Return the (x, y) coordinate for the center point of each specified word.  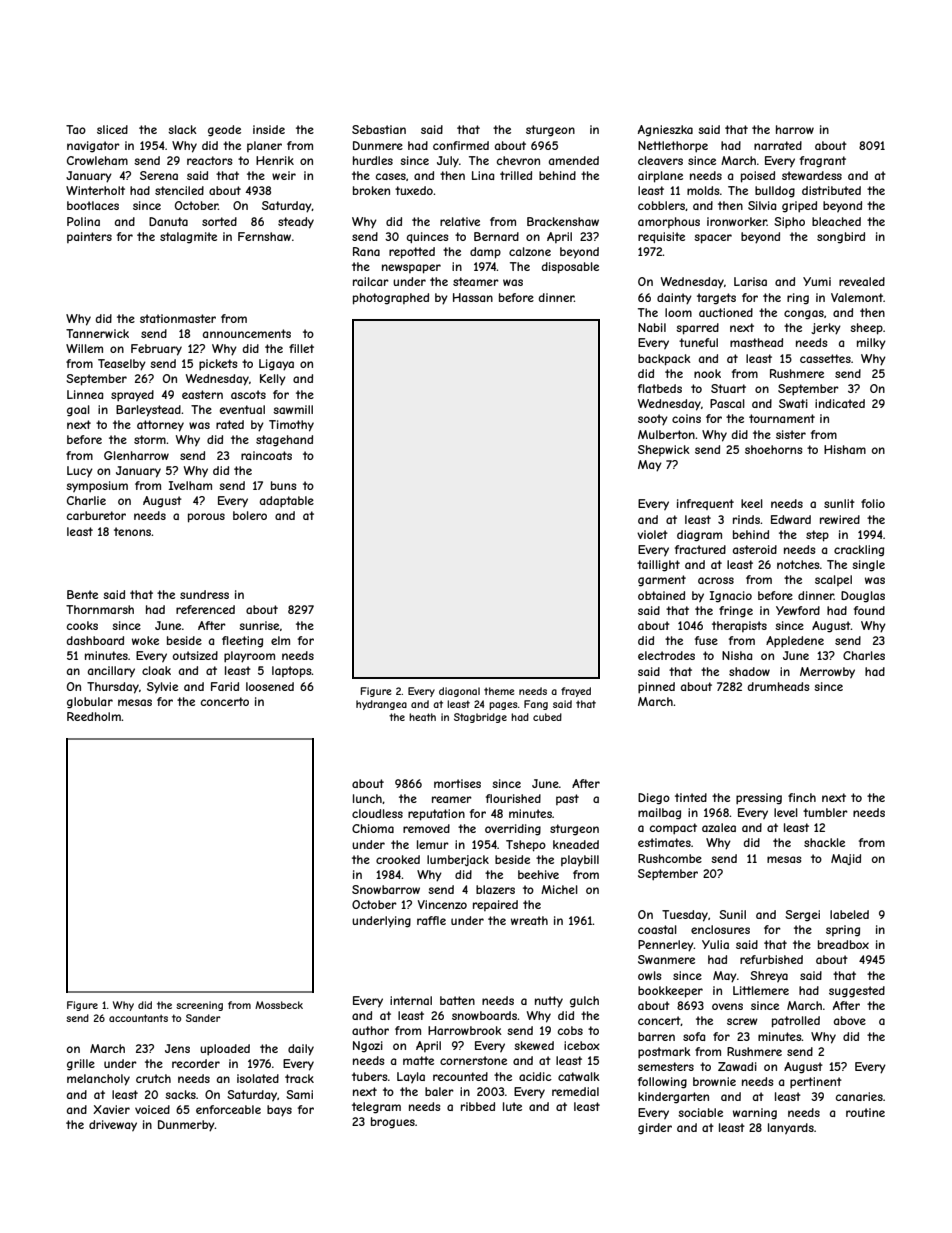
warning (755, 1114)
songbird (841, 238)
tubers (369, 1076)
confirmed (461, 145)
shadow (749, 671)
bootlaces (93, 205)
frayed (576, 692)
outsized (195, 655)
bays (279, 1111)
